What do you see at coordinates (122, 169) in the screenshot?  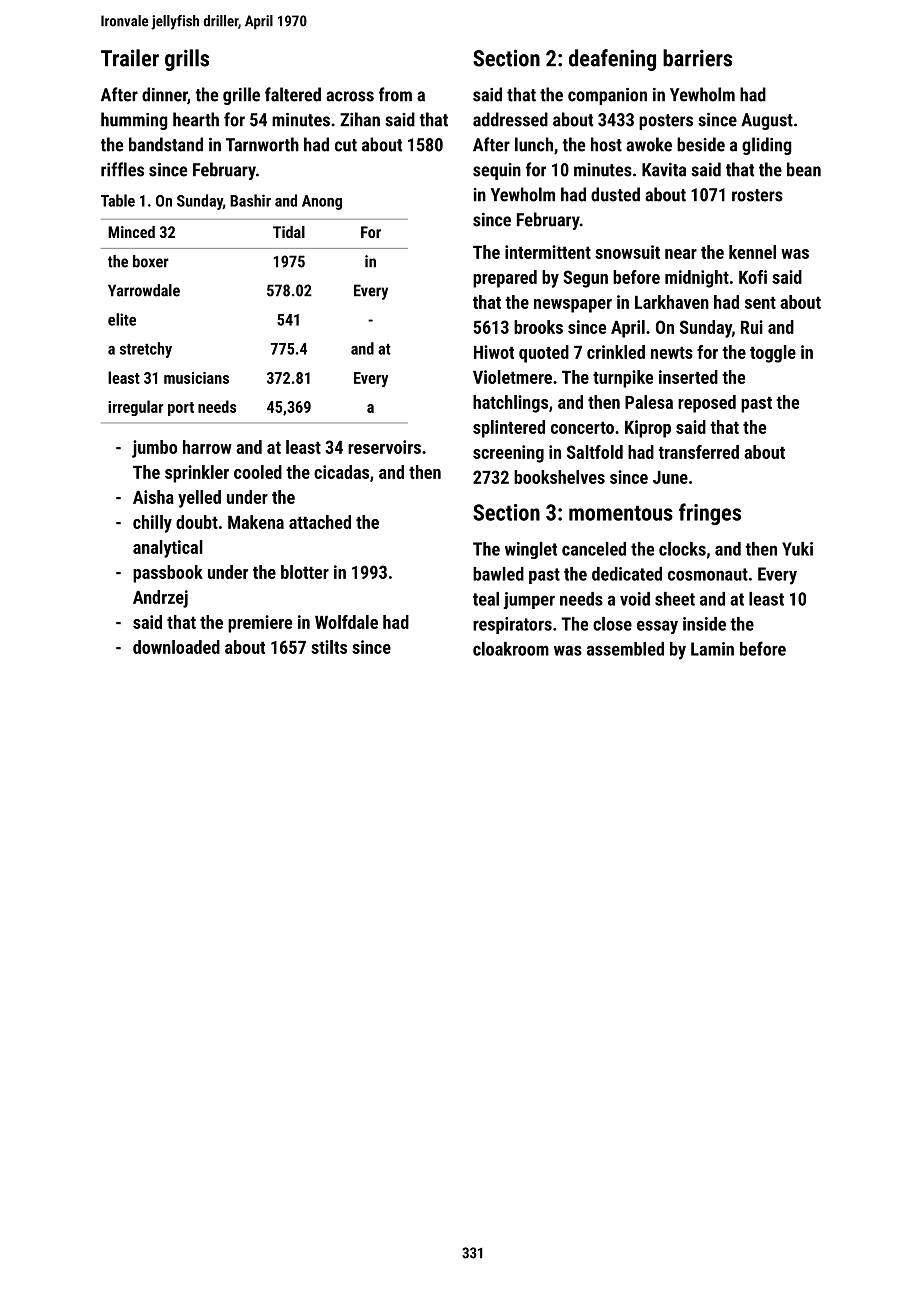 I see `riffles` at bounding box center [122, 169].
